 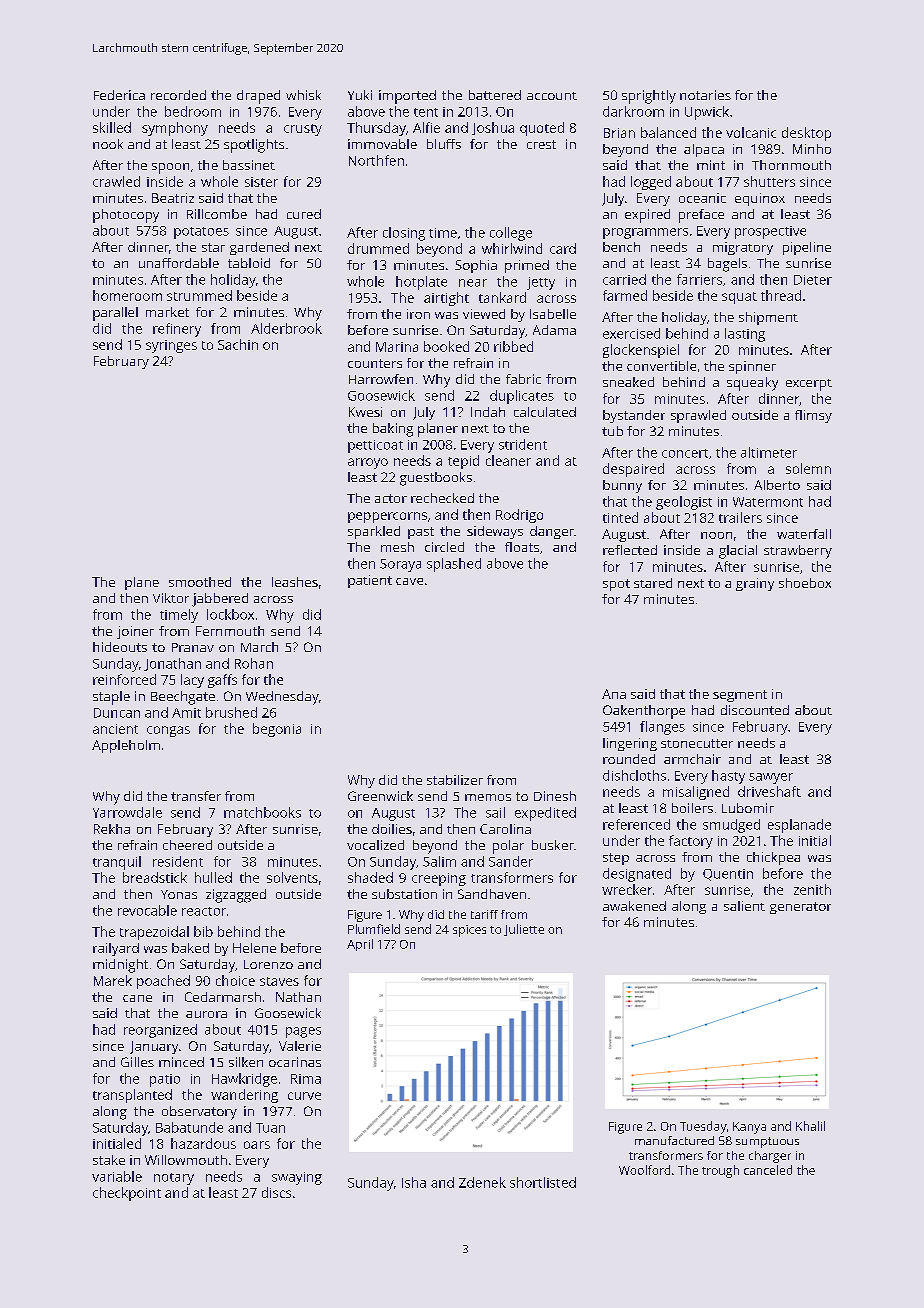 What do you see at coordinates (552, 96) in the screenshot?
I see `account` at bounding box center [552, 96].
